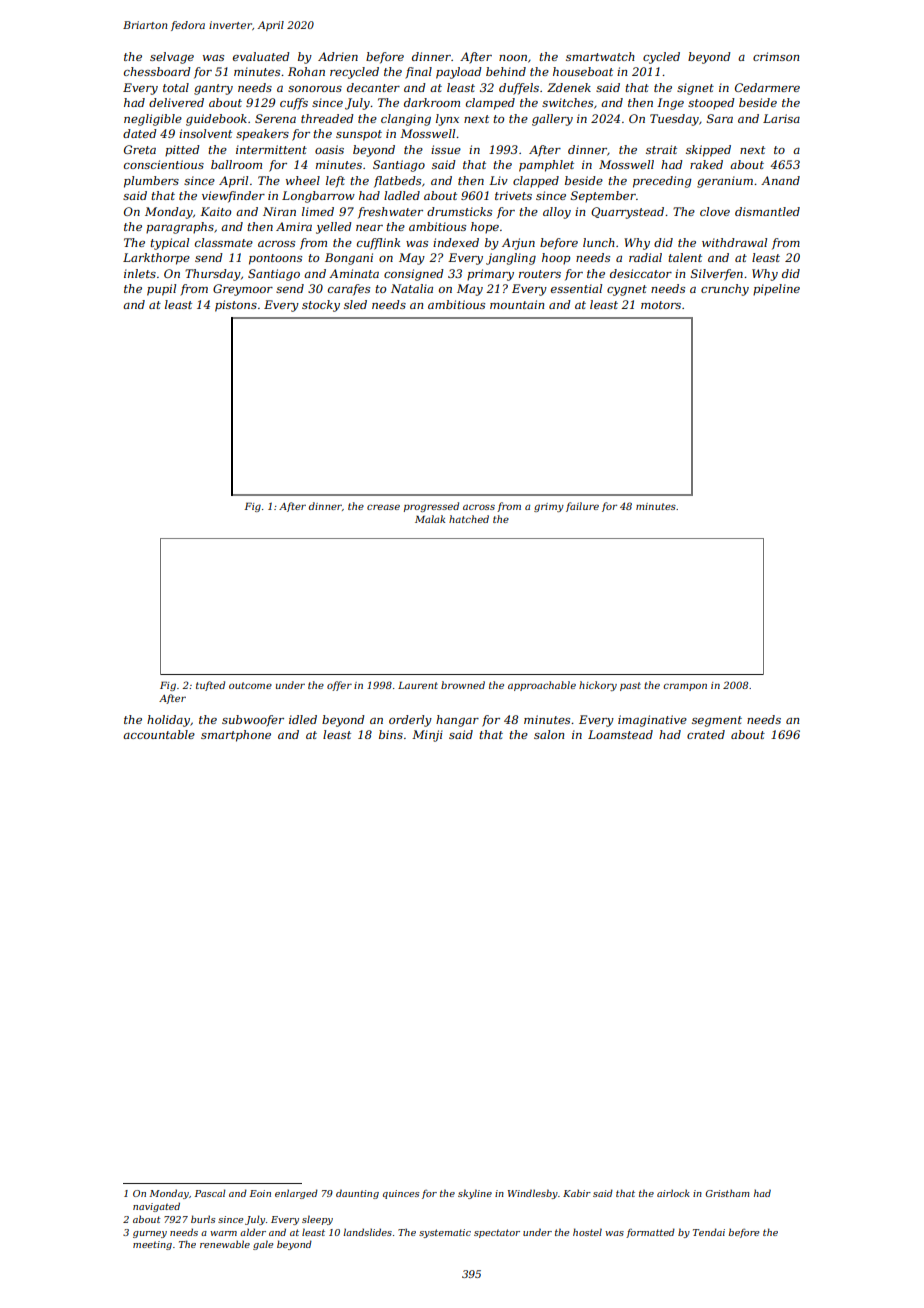 The width and height of the screenshot is (924, 1308). Describe the element at coordinates (303, 180) in the screenshot. I see `wheel` at that location.
